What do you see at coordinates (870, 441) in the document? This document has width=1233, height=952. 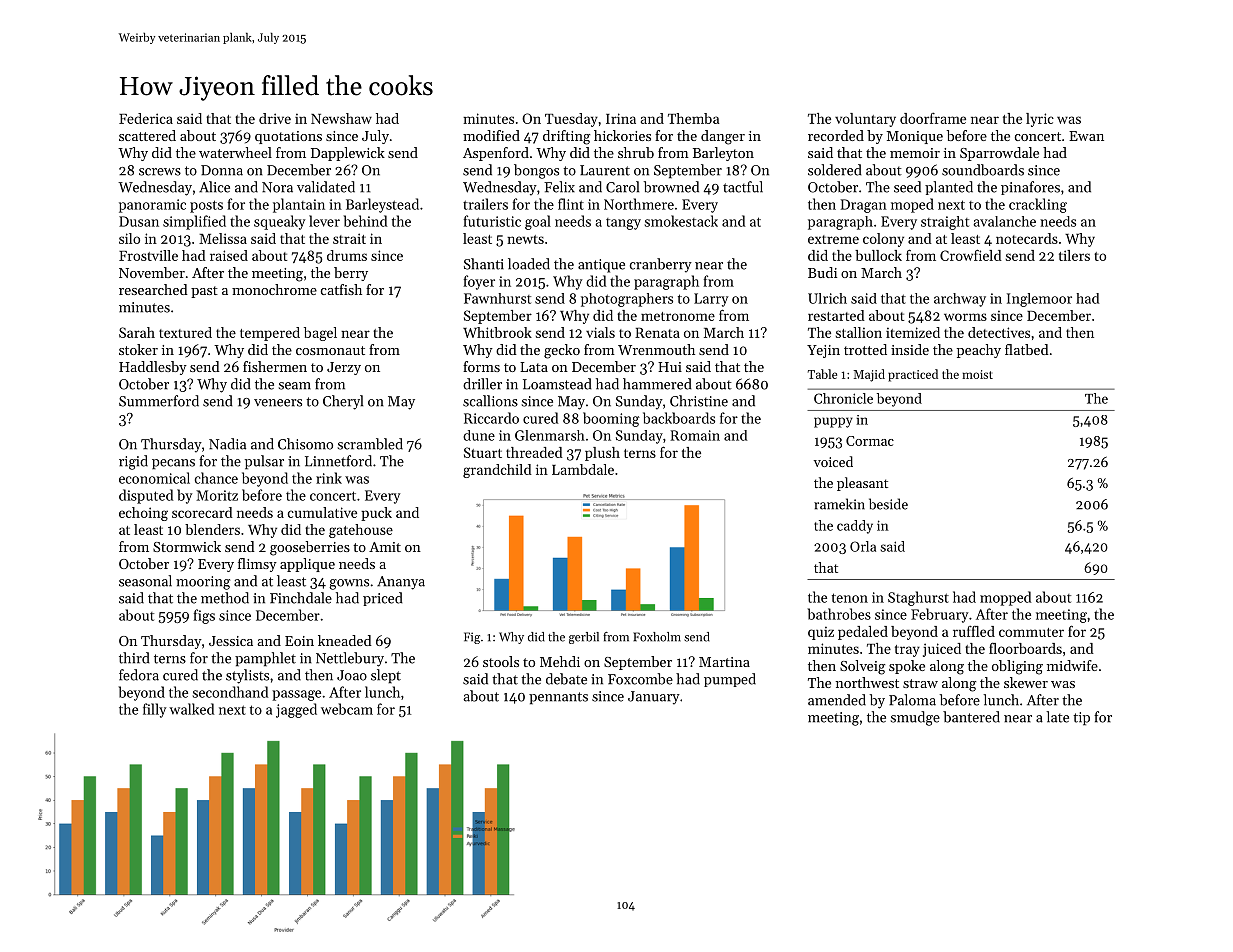 I see `Cormac` at bounding box center [870, 441].
